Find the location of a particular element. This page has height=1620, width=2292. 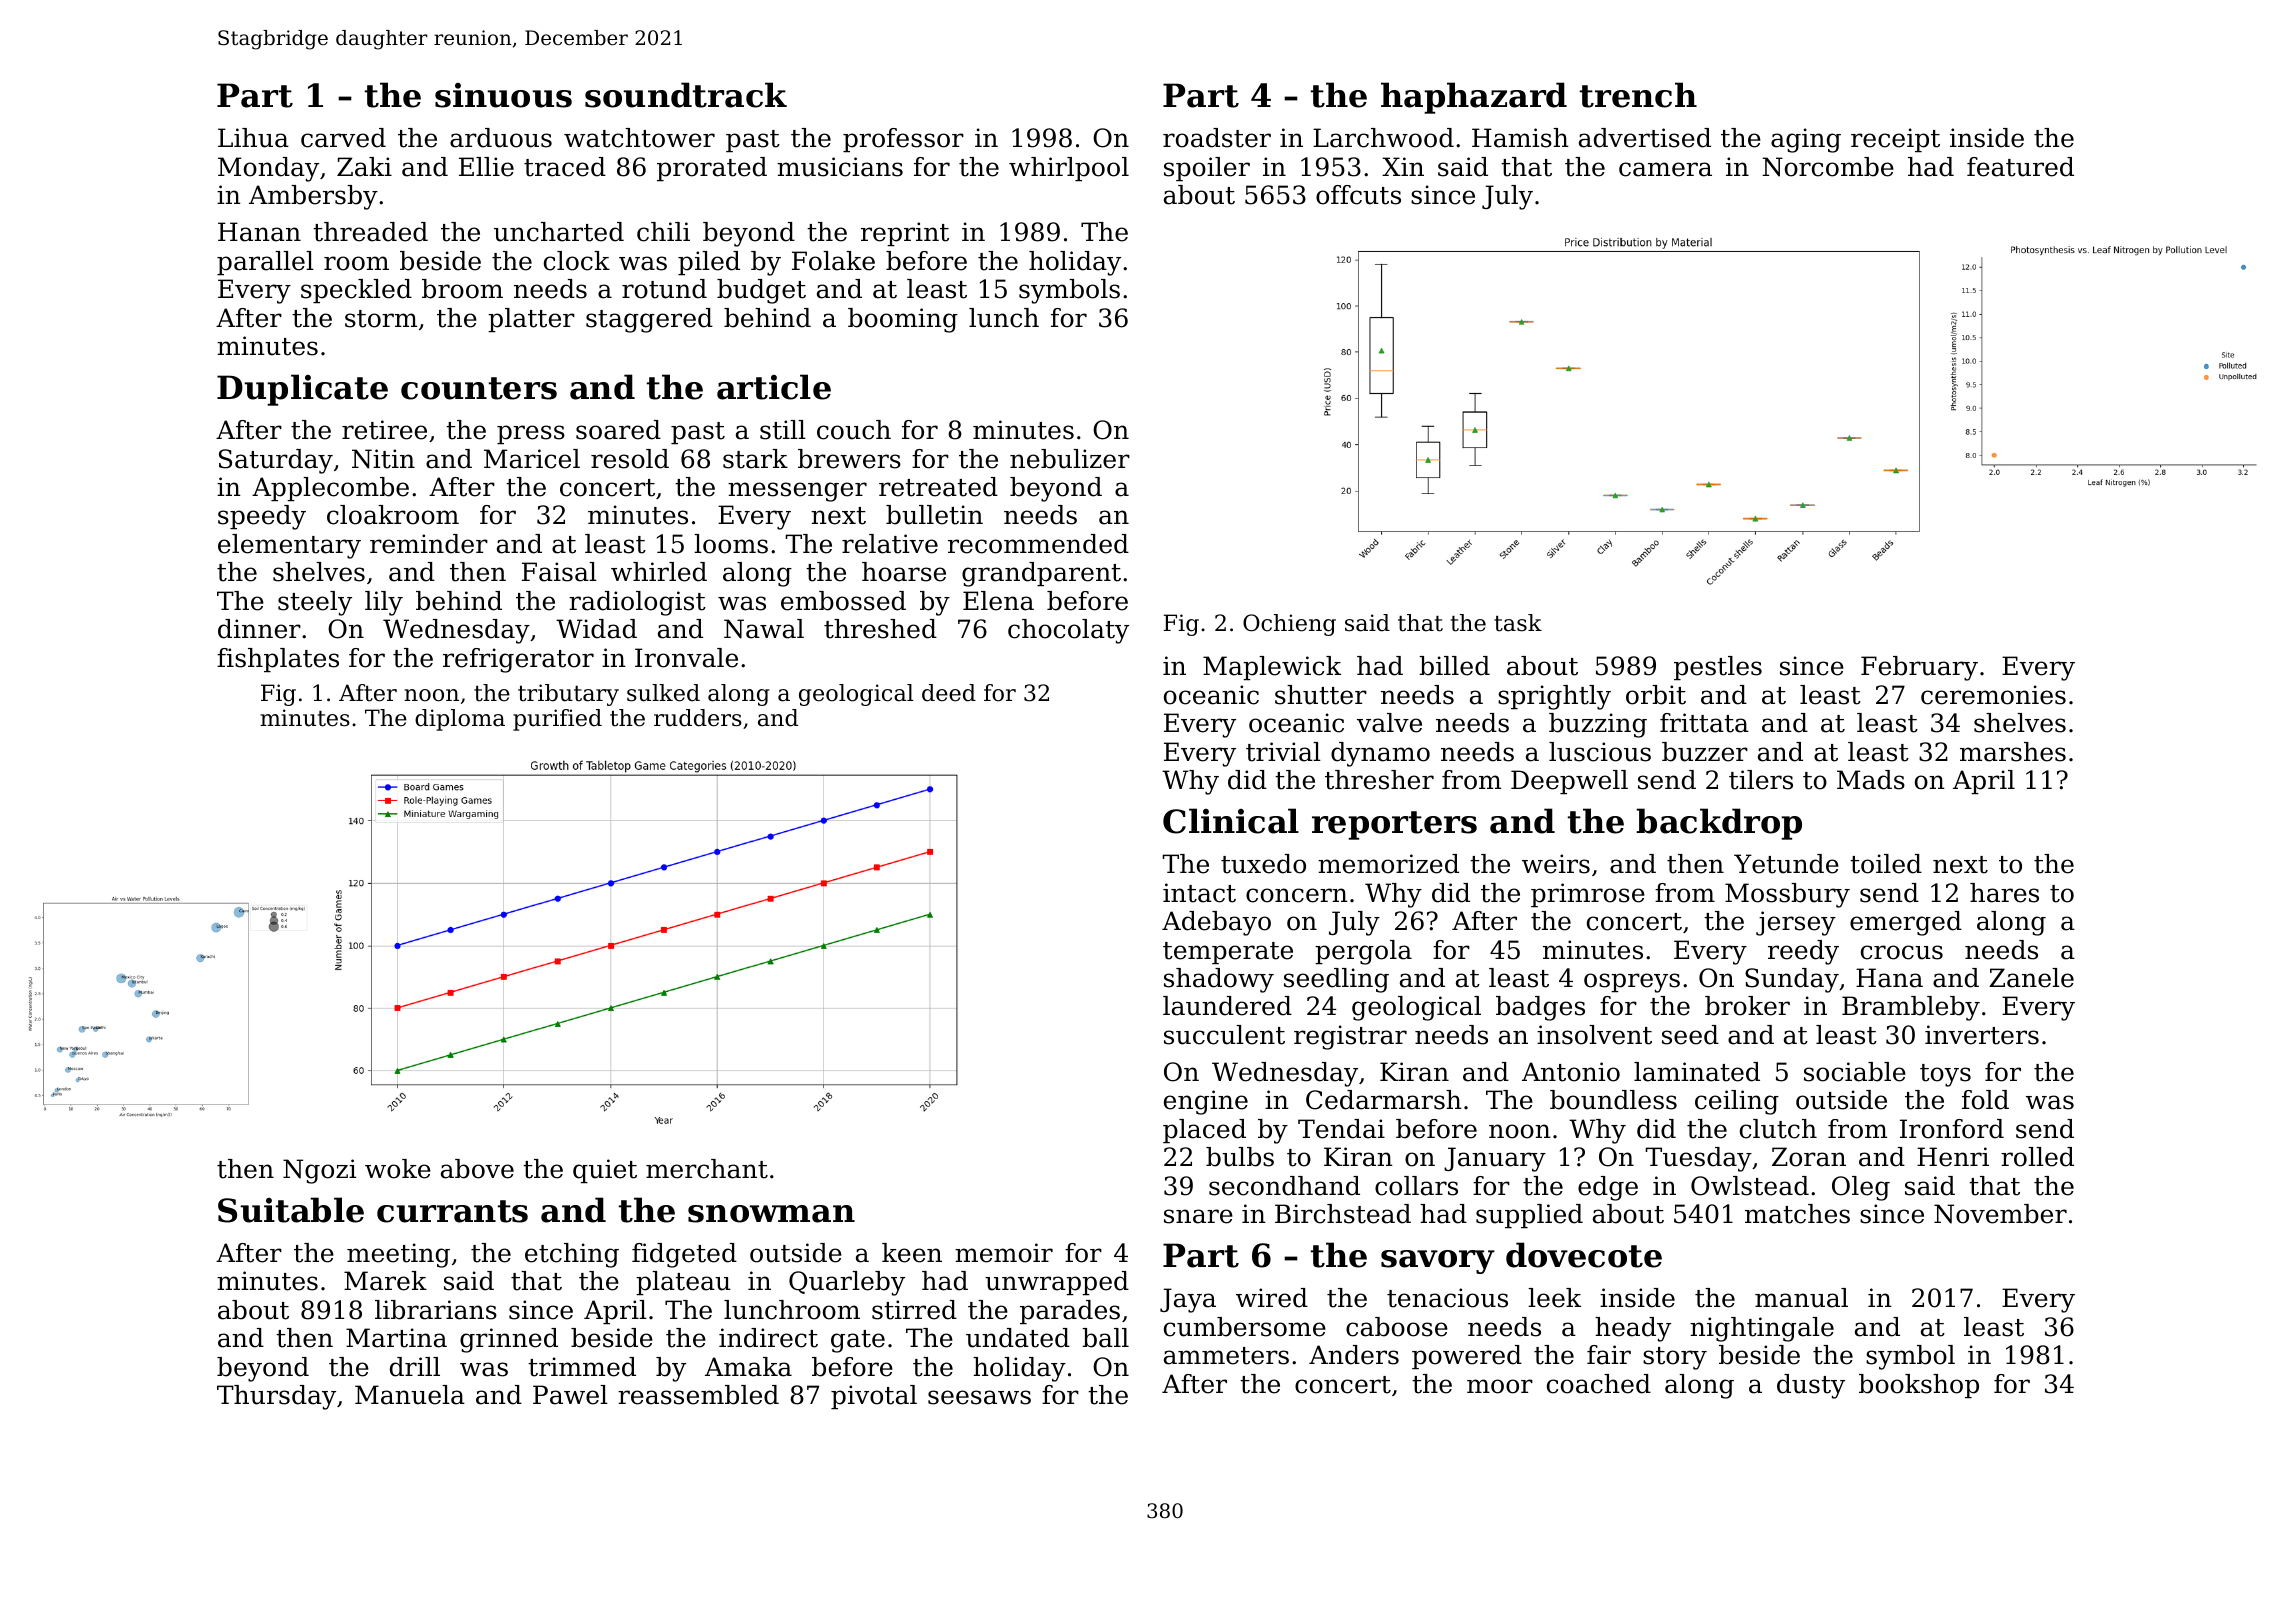

memorized is located at coordinates (1388, 864).
